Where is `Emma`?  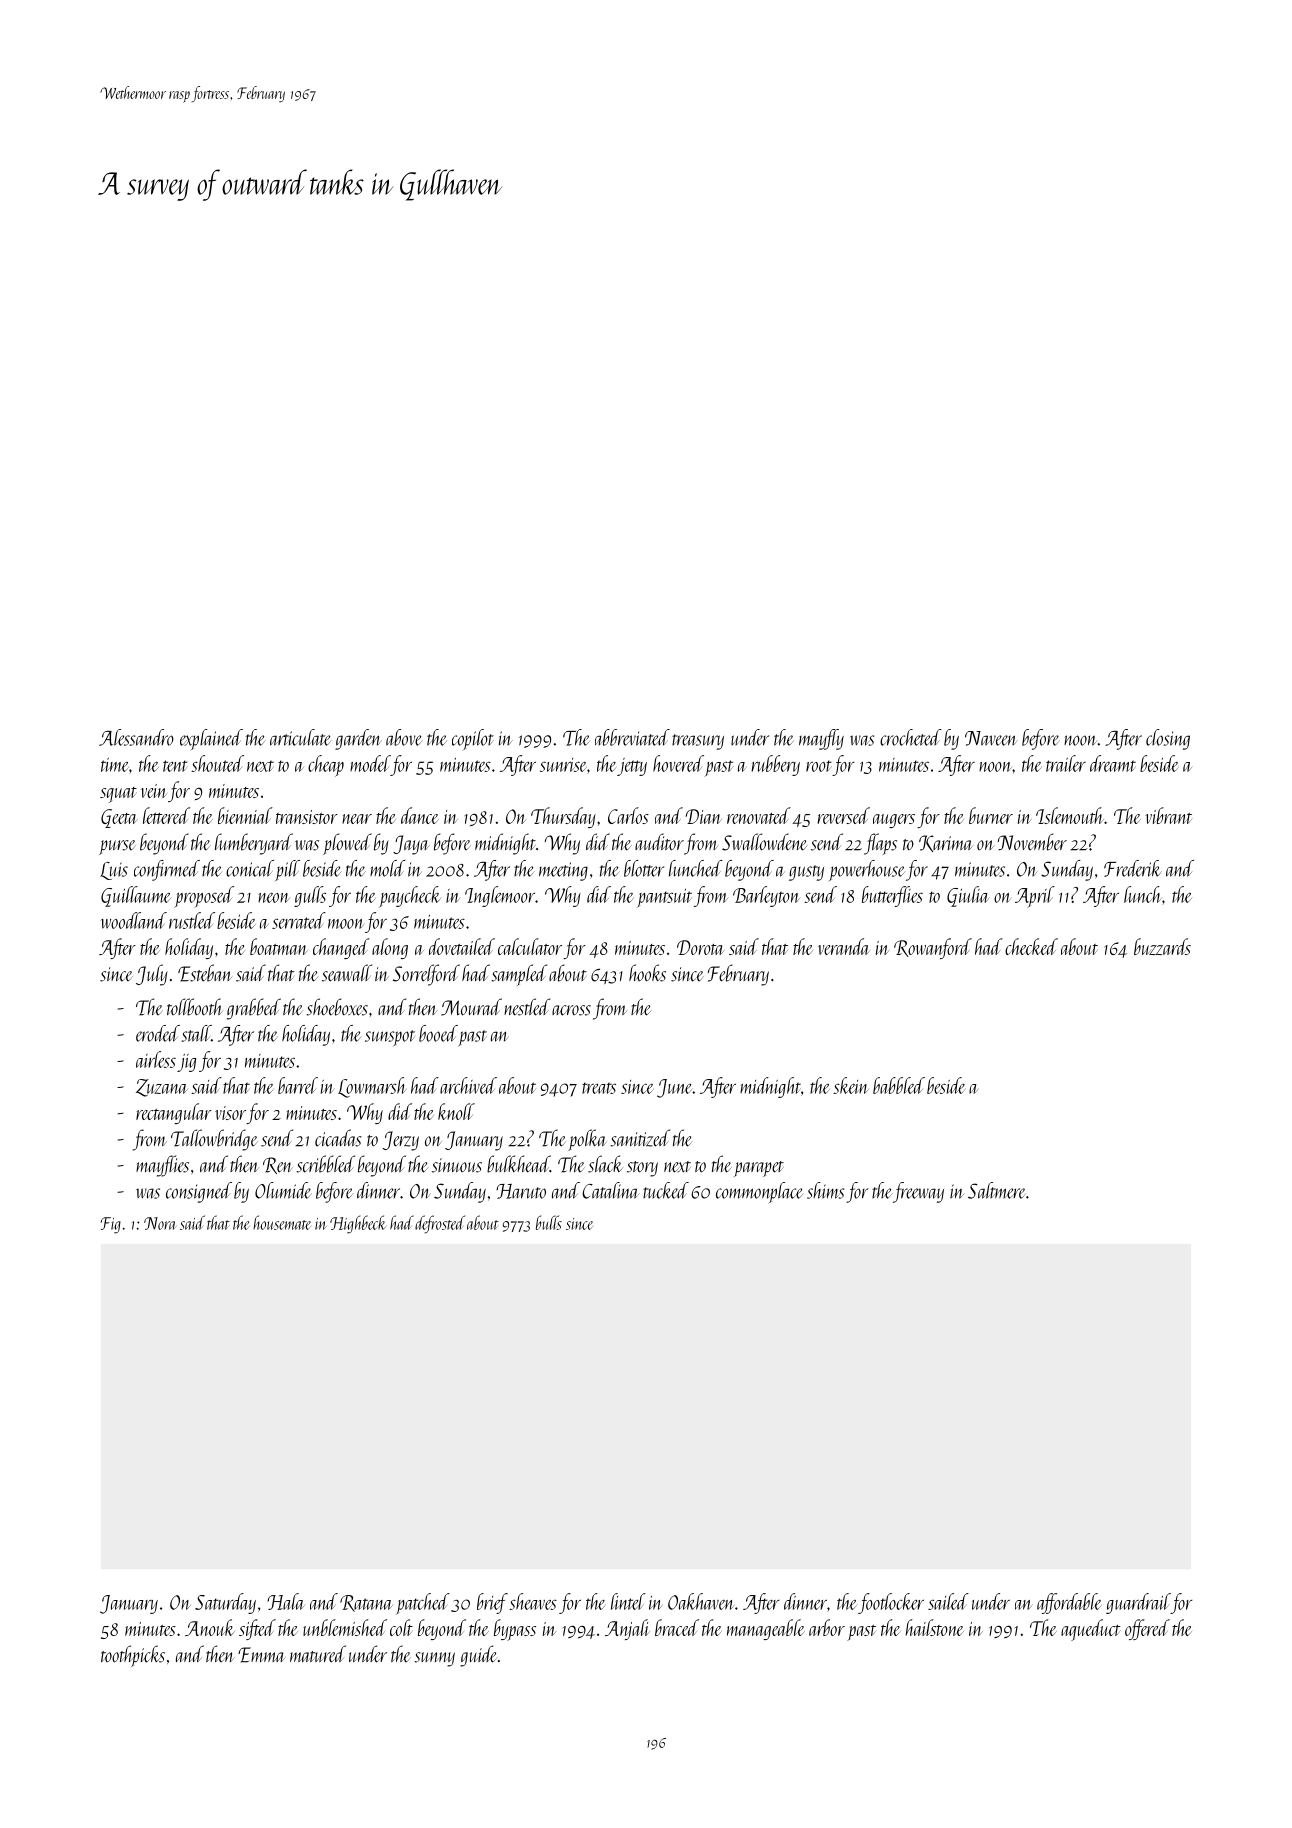 Emma is located at coordinates (262, 1655).
